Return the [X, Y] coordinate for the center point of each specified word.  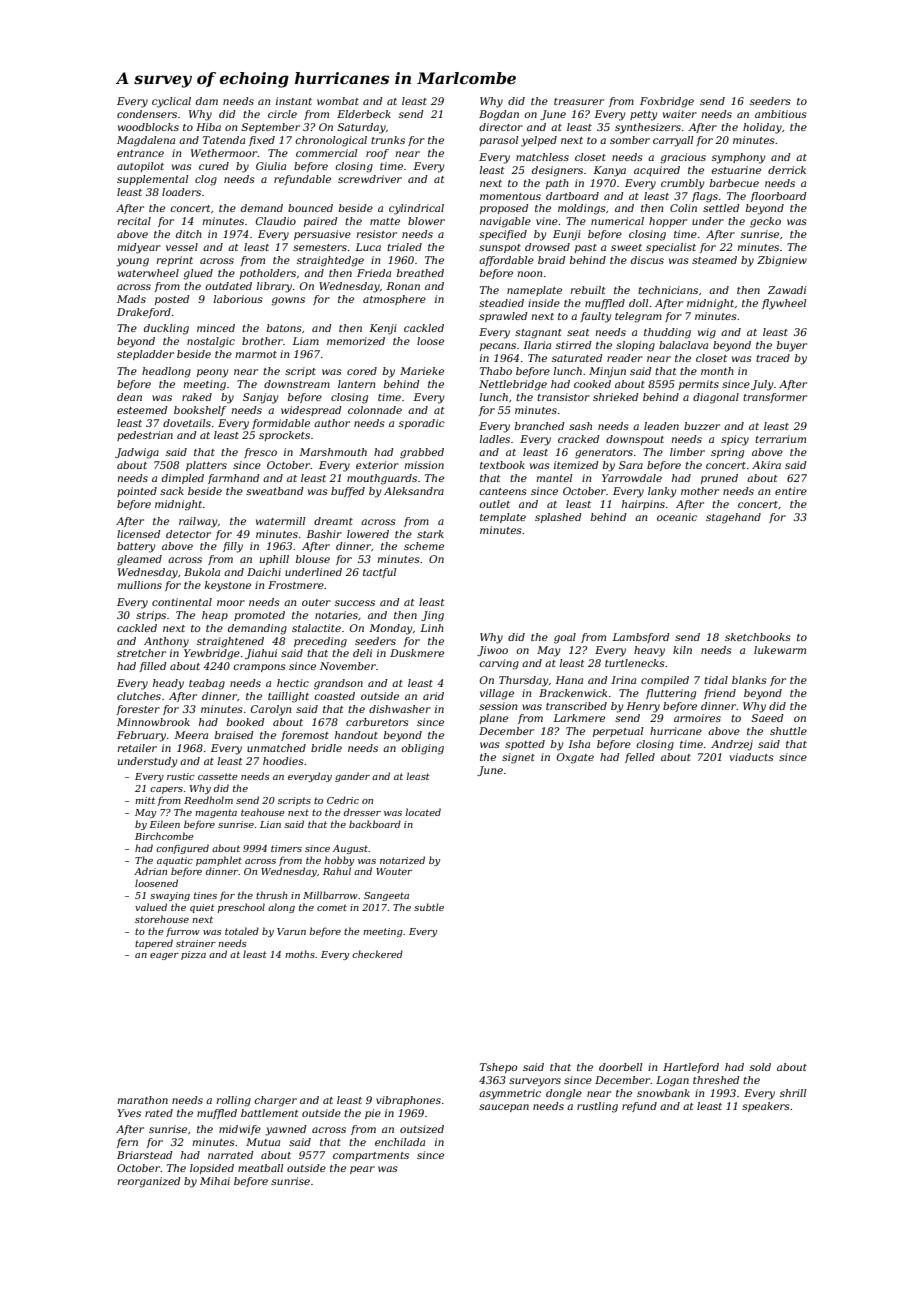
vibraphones [408, 1101]
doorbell [621, 1067]
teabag [207, 684]
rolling [233, 1101]
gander [352, 777]
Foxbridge [667, 102]
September [270, 128]
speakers [766, 1107]
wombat [338, 101]
